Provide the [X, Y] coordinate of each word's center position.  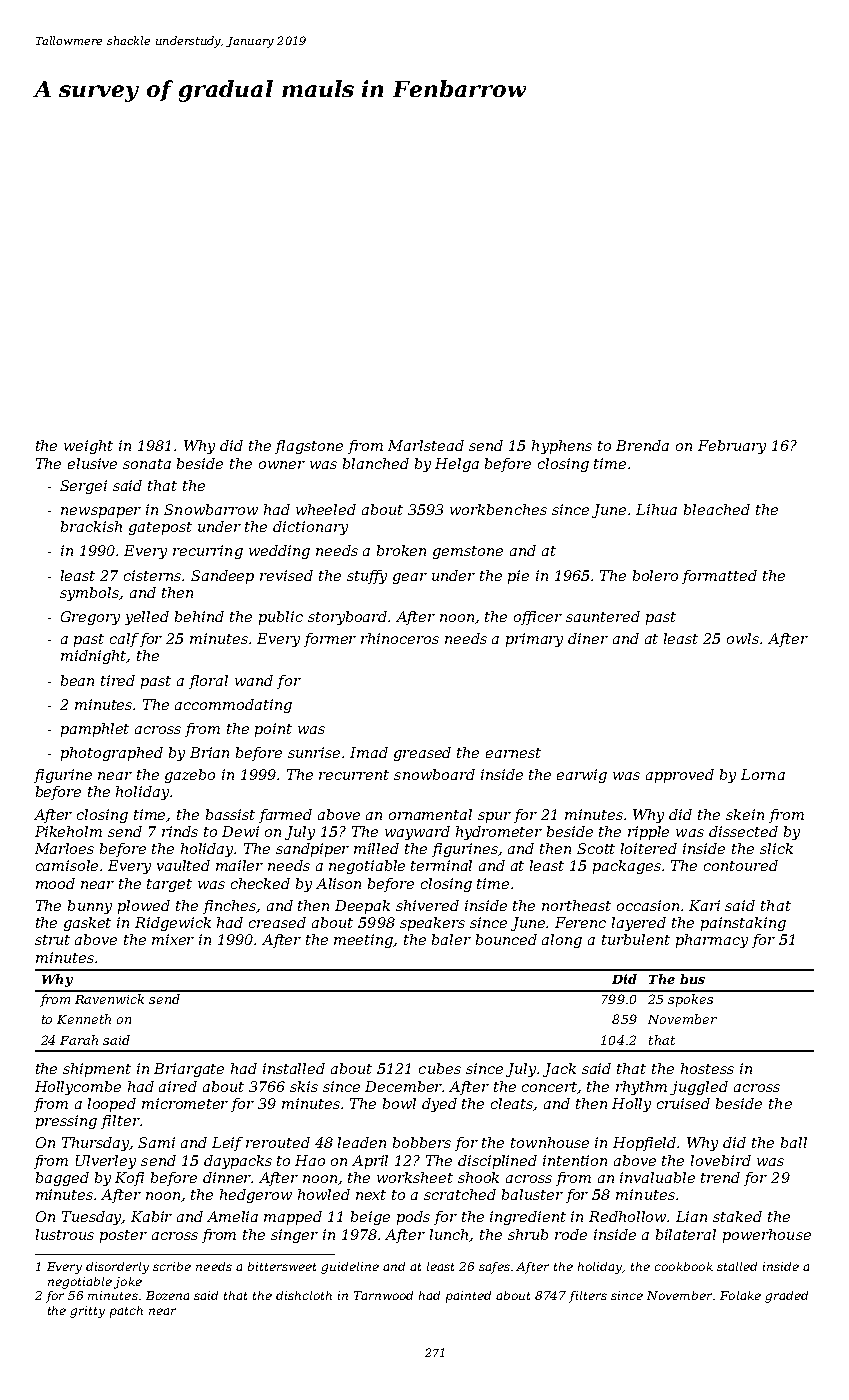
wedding [279, 552]
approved [680, 776]
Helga [457, 465]
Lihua [656, 509]
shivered [427, 905]
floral [208, 682]
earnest [513, 753]
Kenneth [84, 1019]
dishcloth [304, 1295]
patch [126, 1312]
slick [776, 848]
